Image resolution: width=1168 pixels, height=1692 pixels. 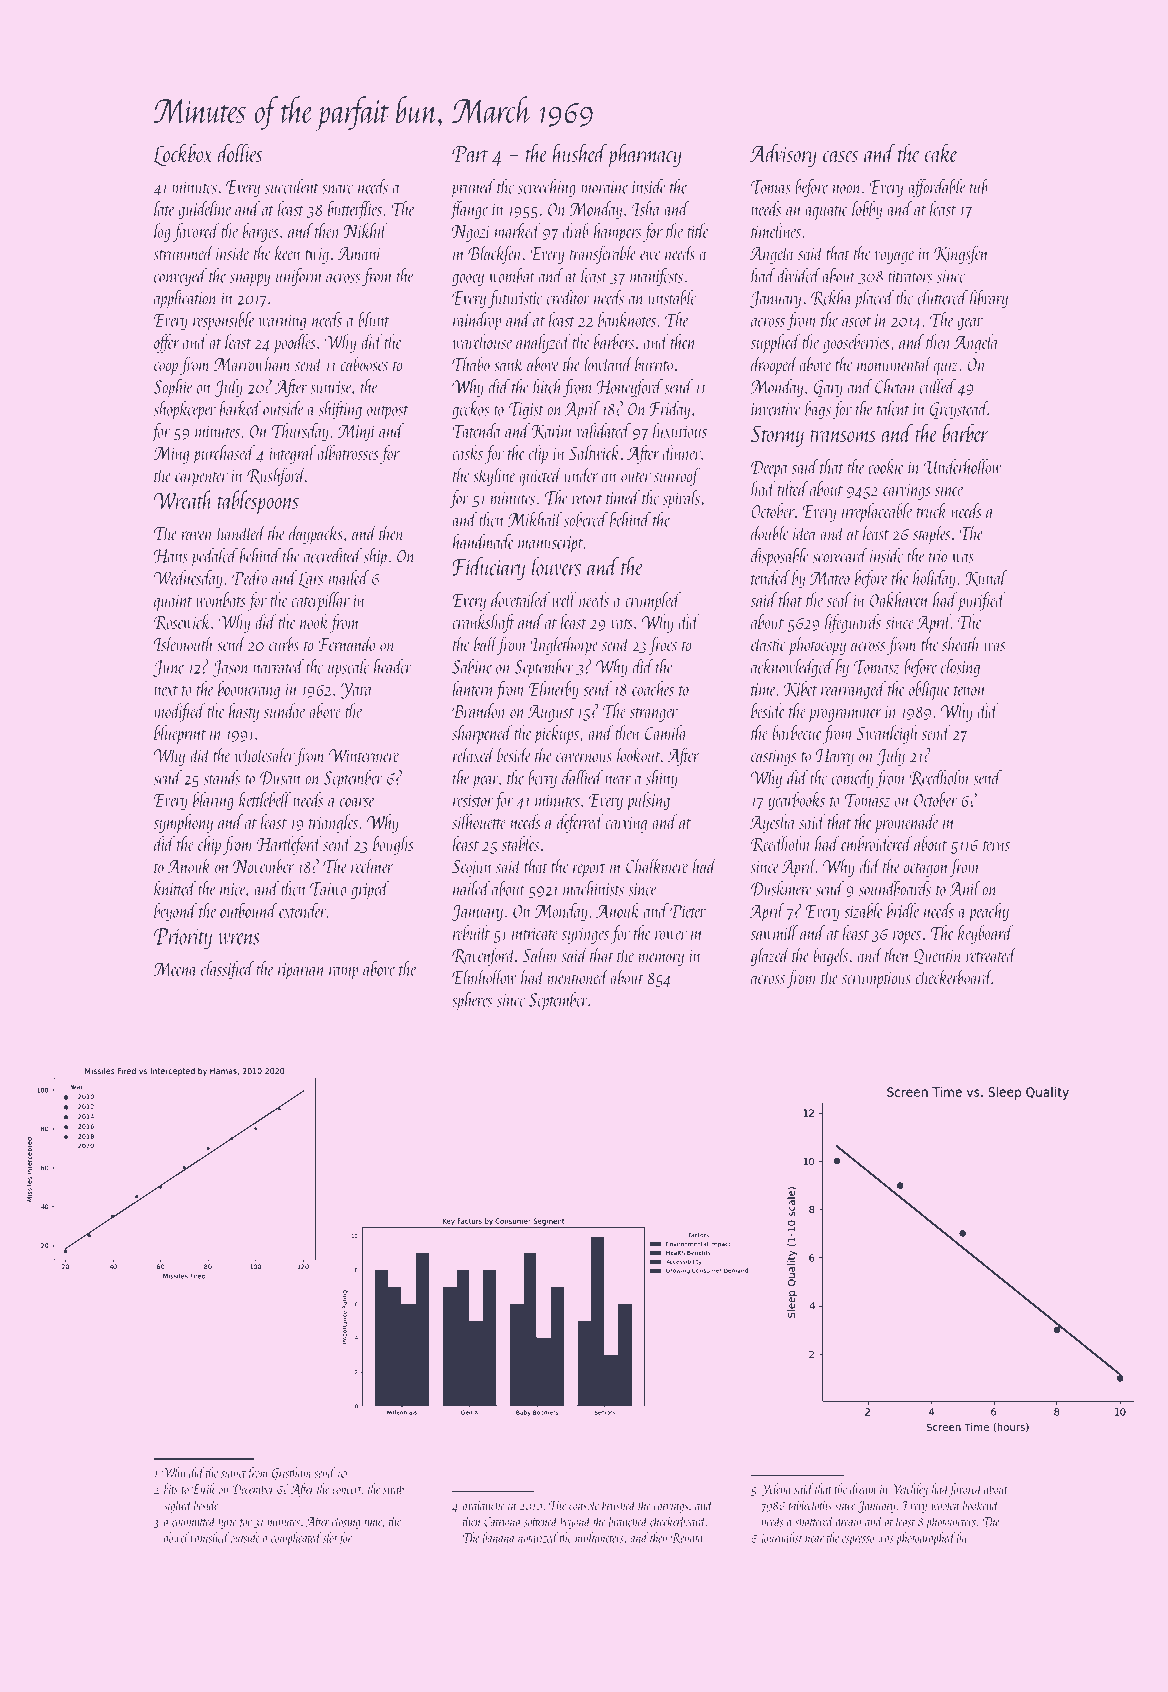 I want to click on pruned, so click(x=473, y=188).
